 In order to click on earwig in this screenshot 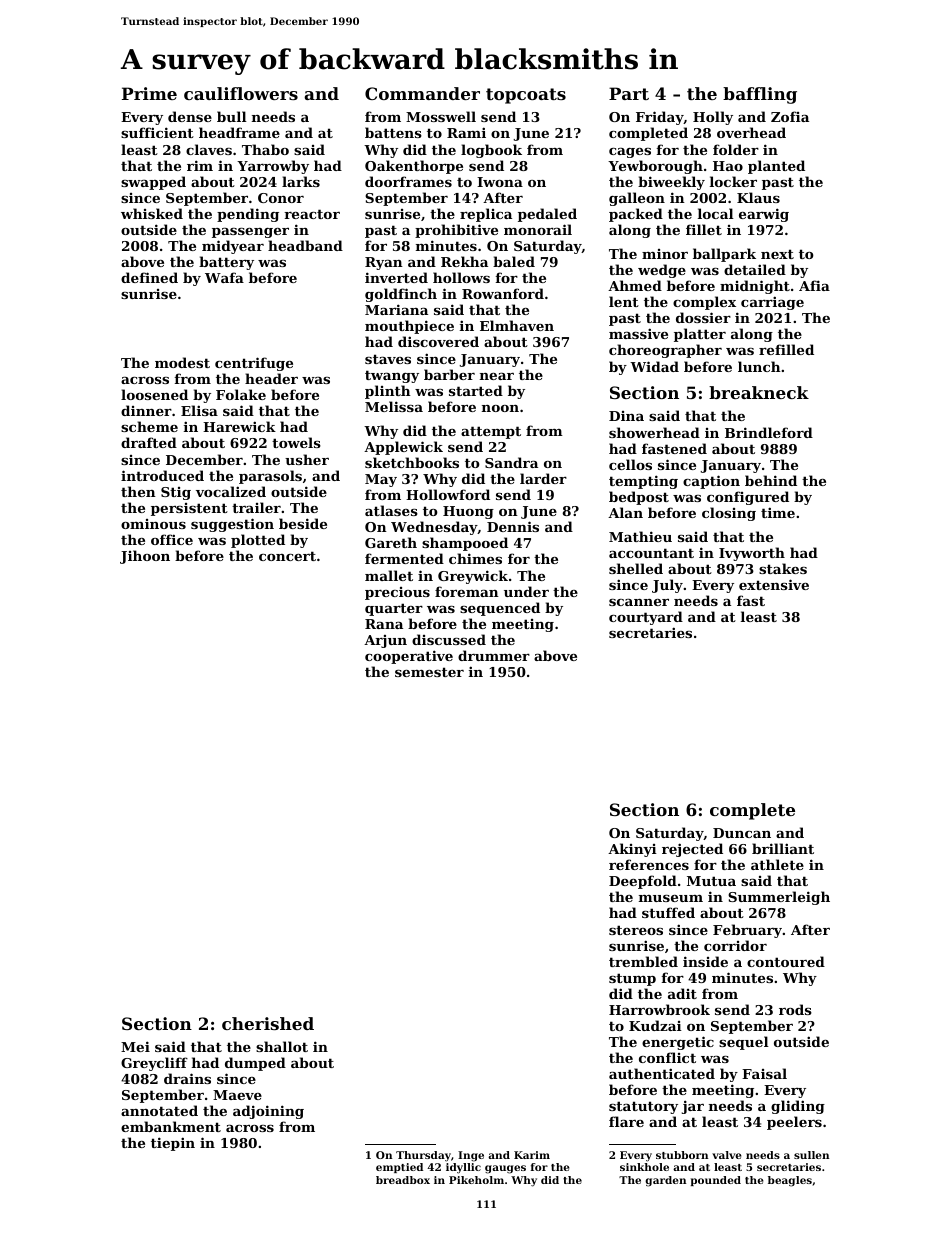, I will do `click(764, 215)`.
